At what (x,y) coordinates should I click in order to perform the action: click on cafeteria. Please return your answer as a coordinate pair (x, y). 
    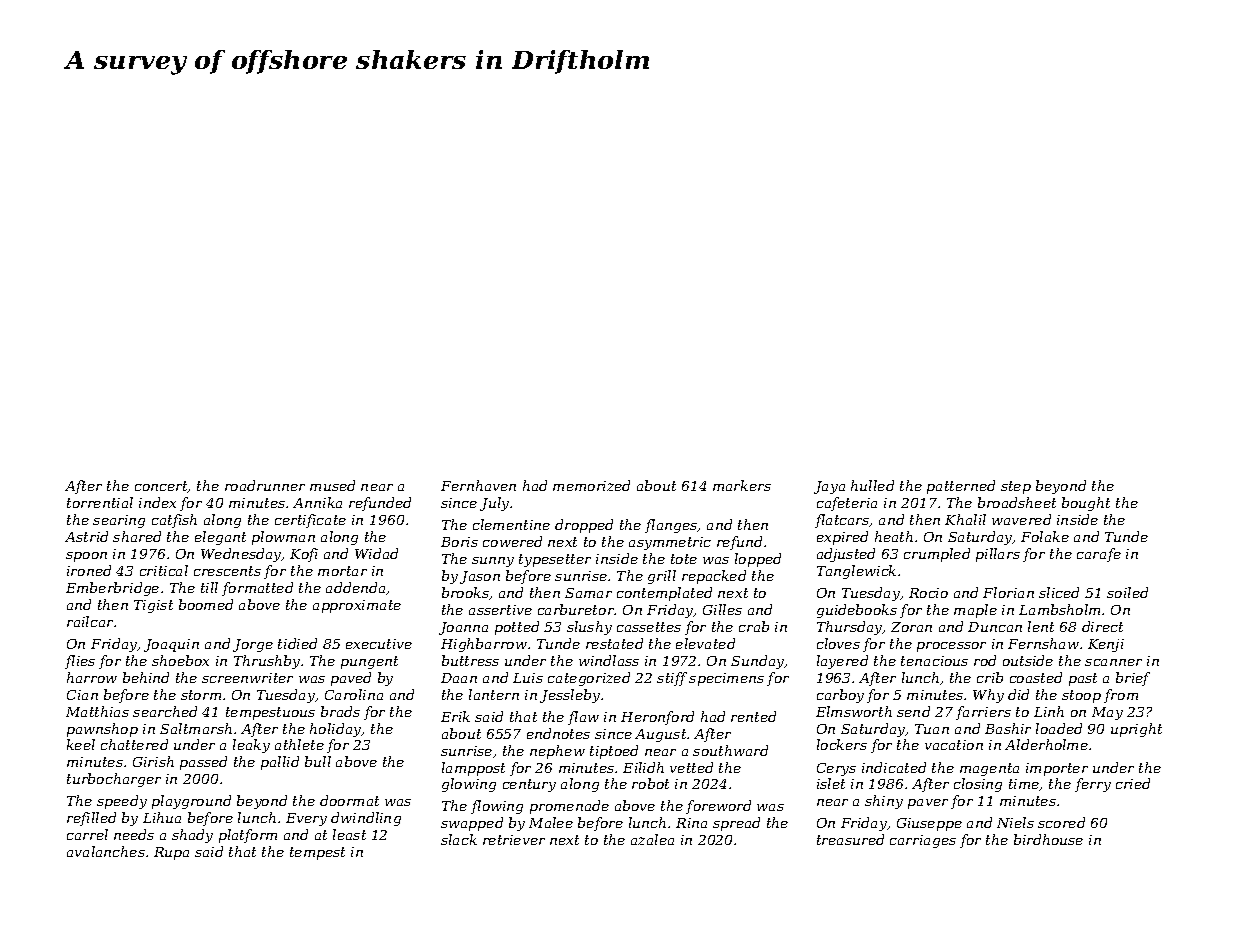
    Looking at the image, I should click on (847, 504).
